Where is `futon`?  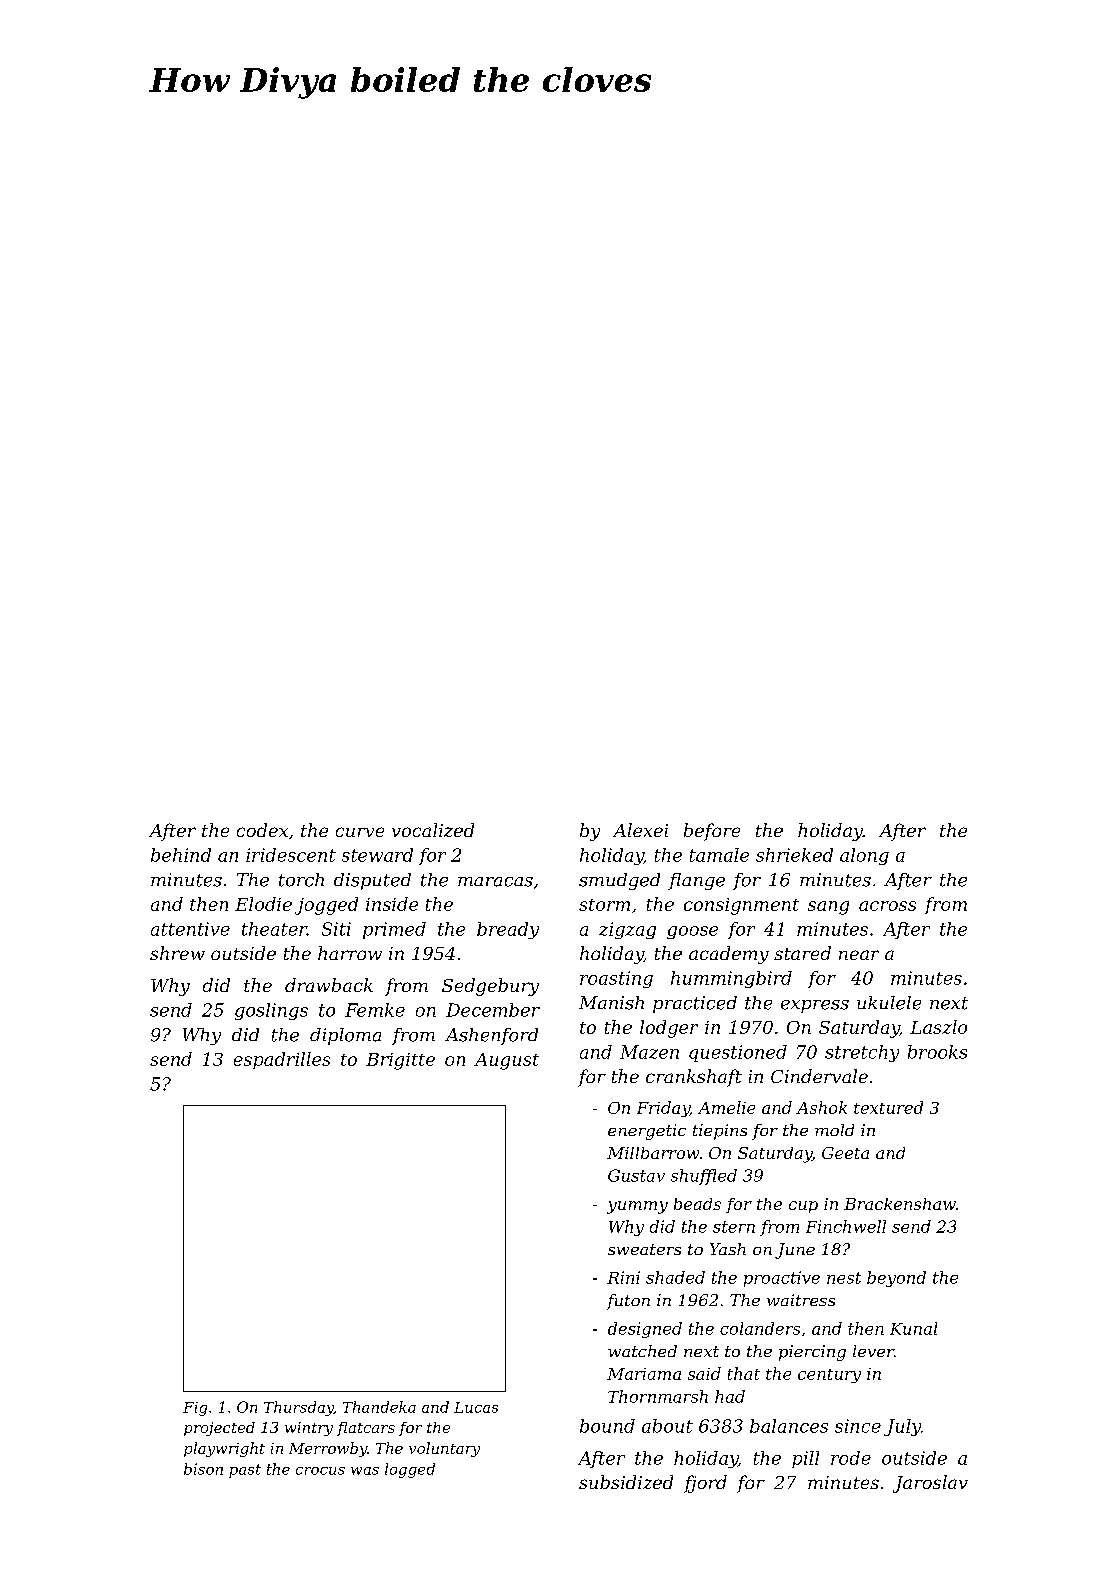
futon is located at coordinates (628, 1302).
